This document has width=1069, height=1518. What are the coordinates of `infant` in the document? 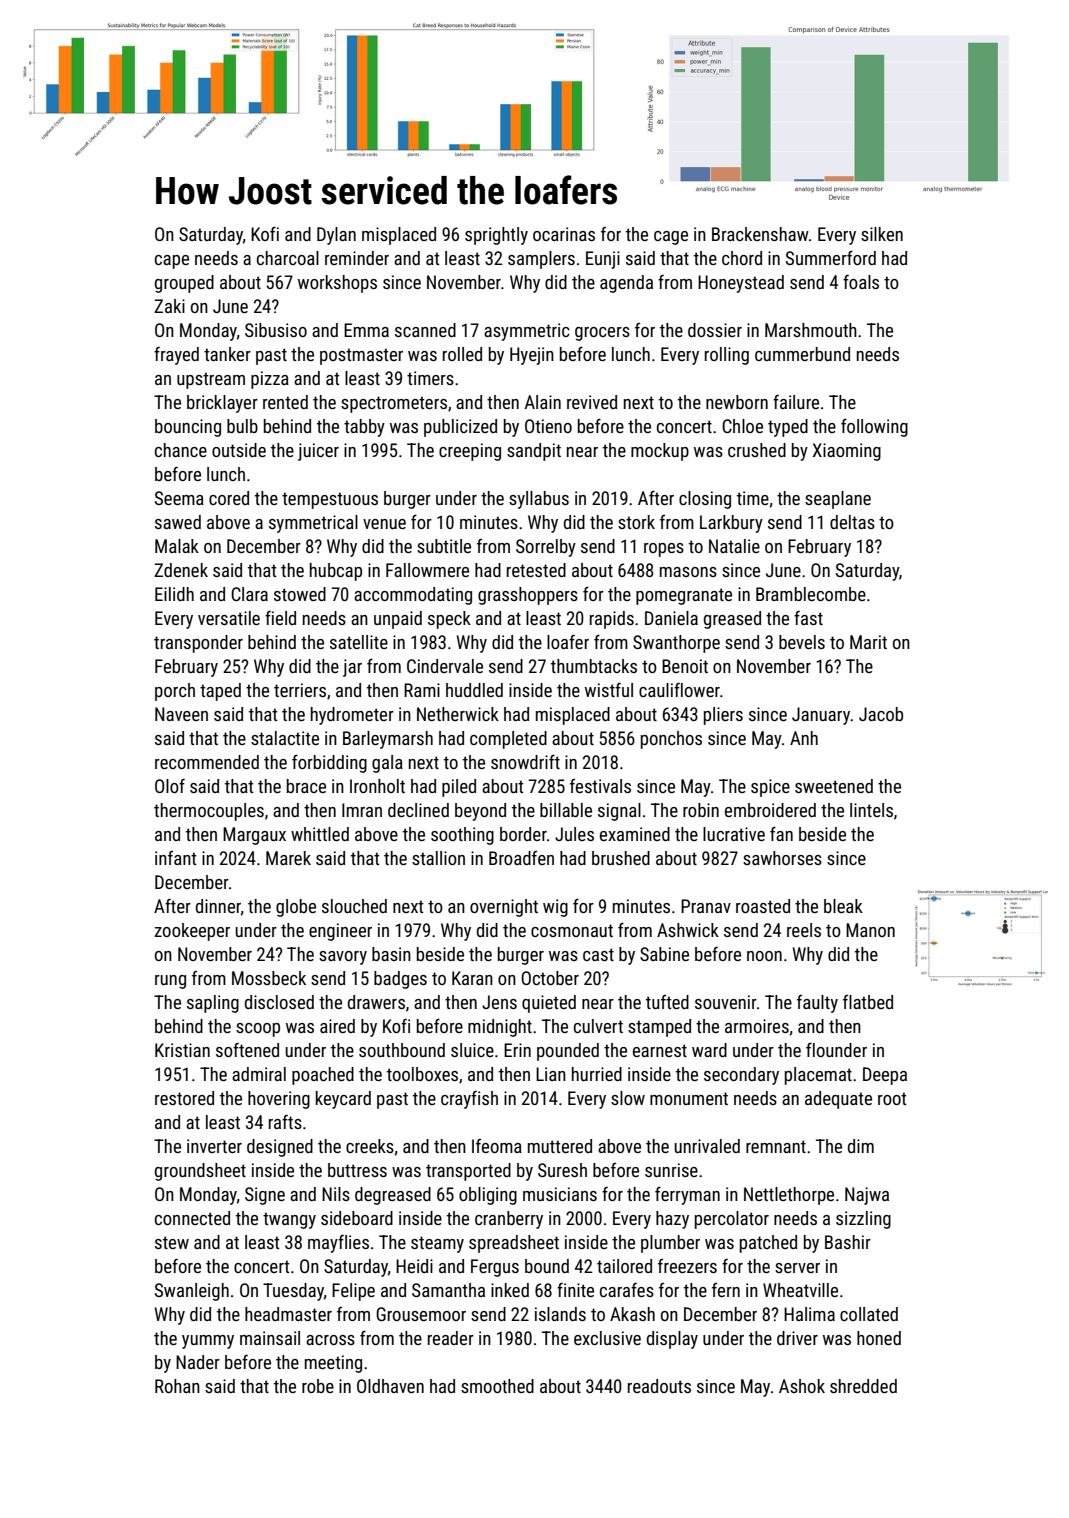 It's located at (176, 858).
